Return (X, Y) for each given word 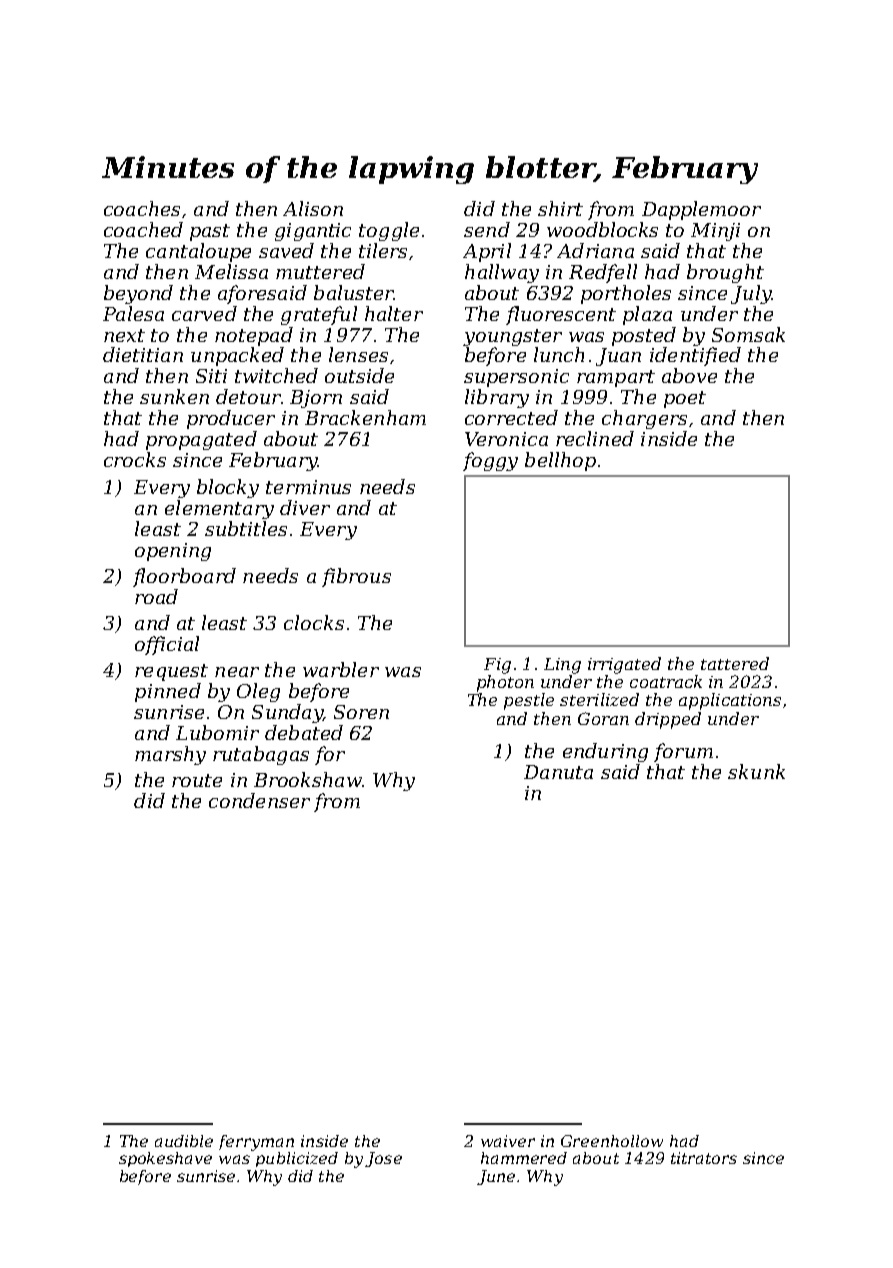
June (496, 1177)
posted (644, 336)
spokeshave (165, 1159)
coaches (142, 208)
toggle (389, 231)
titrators (704, 1158)
